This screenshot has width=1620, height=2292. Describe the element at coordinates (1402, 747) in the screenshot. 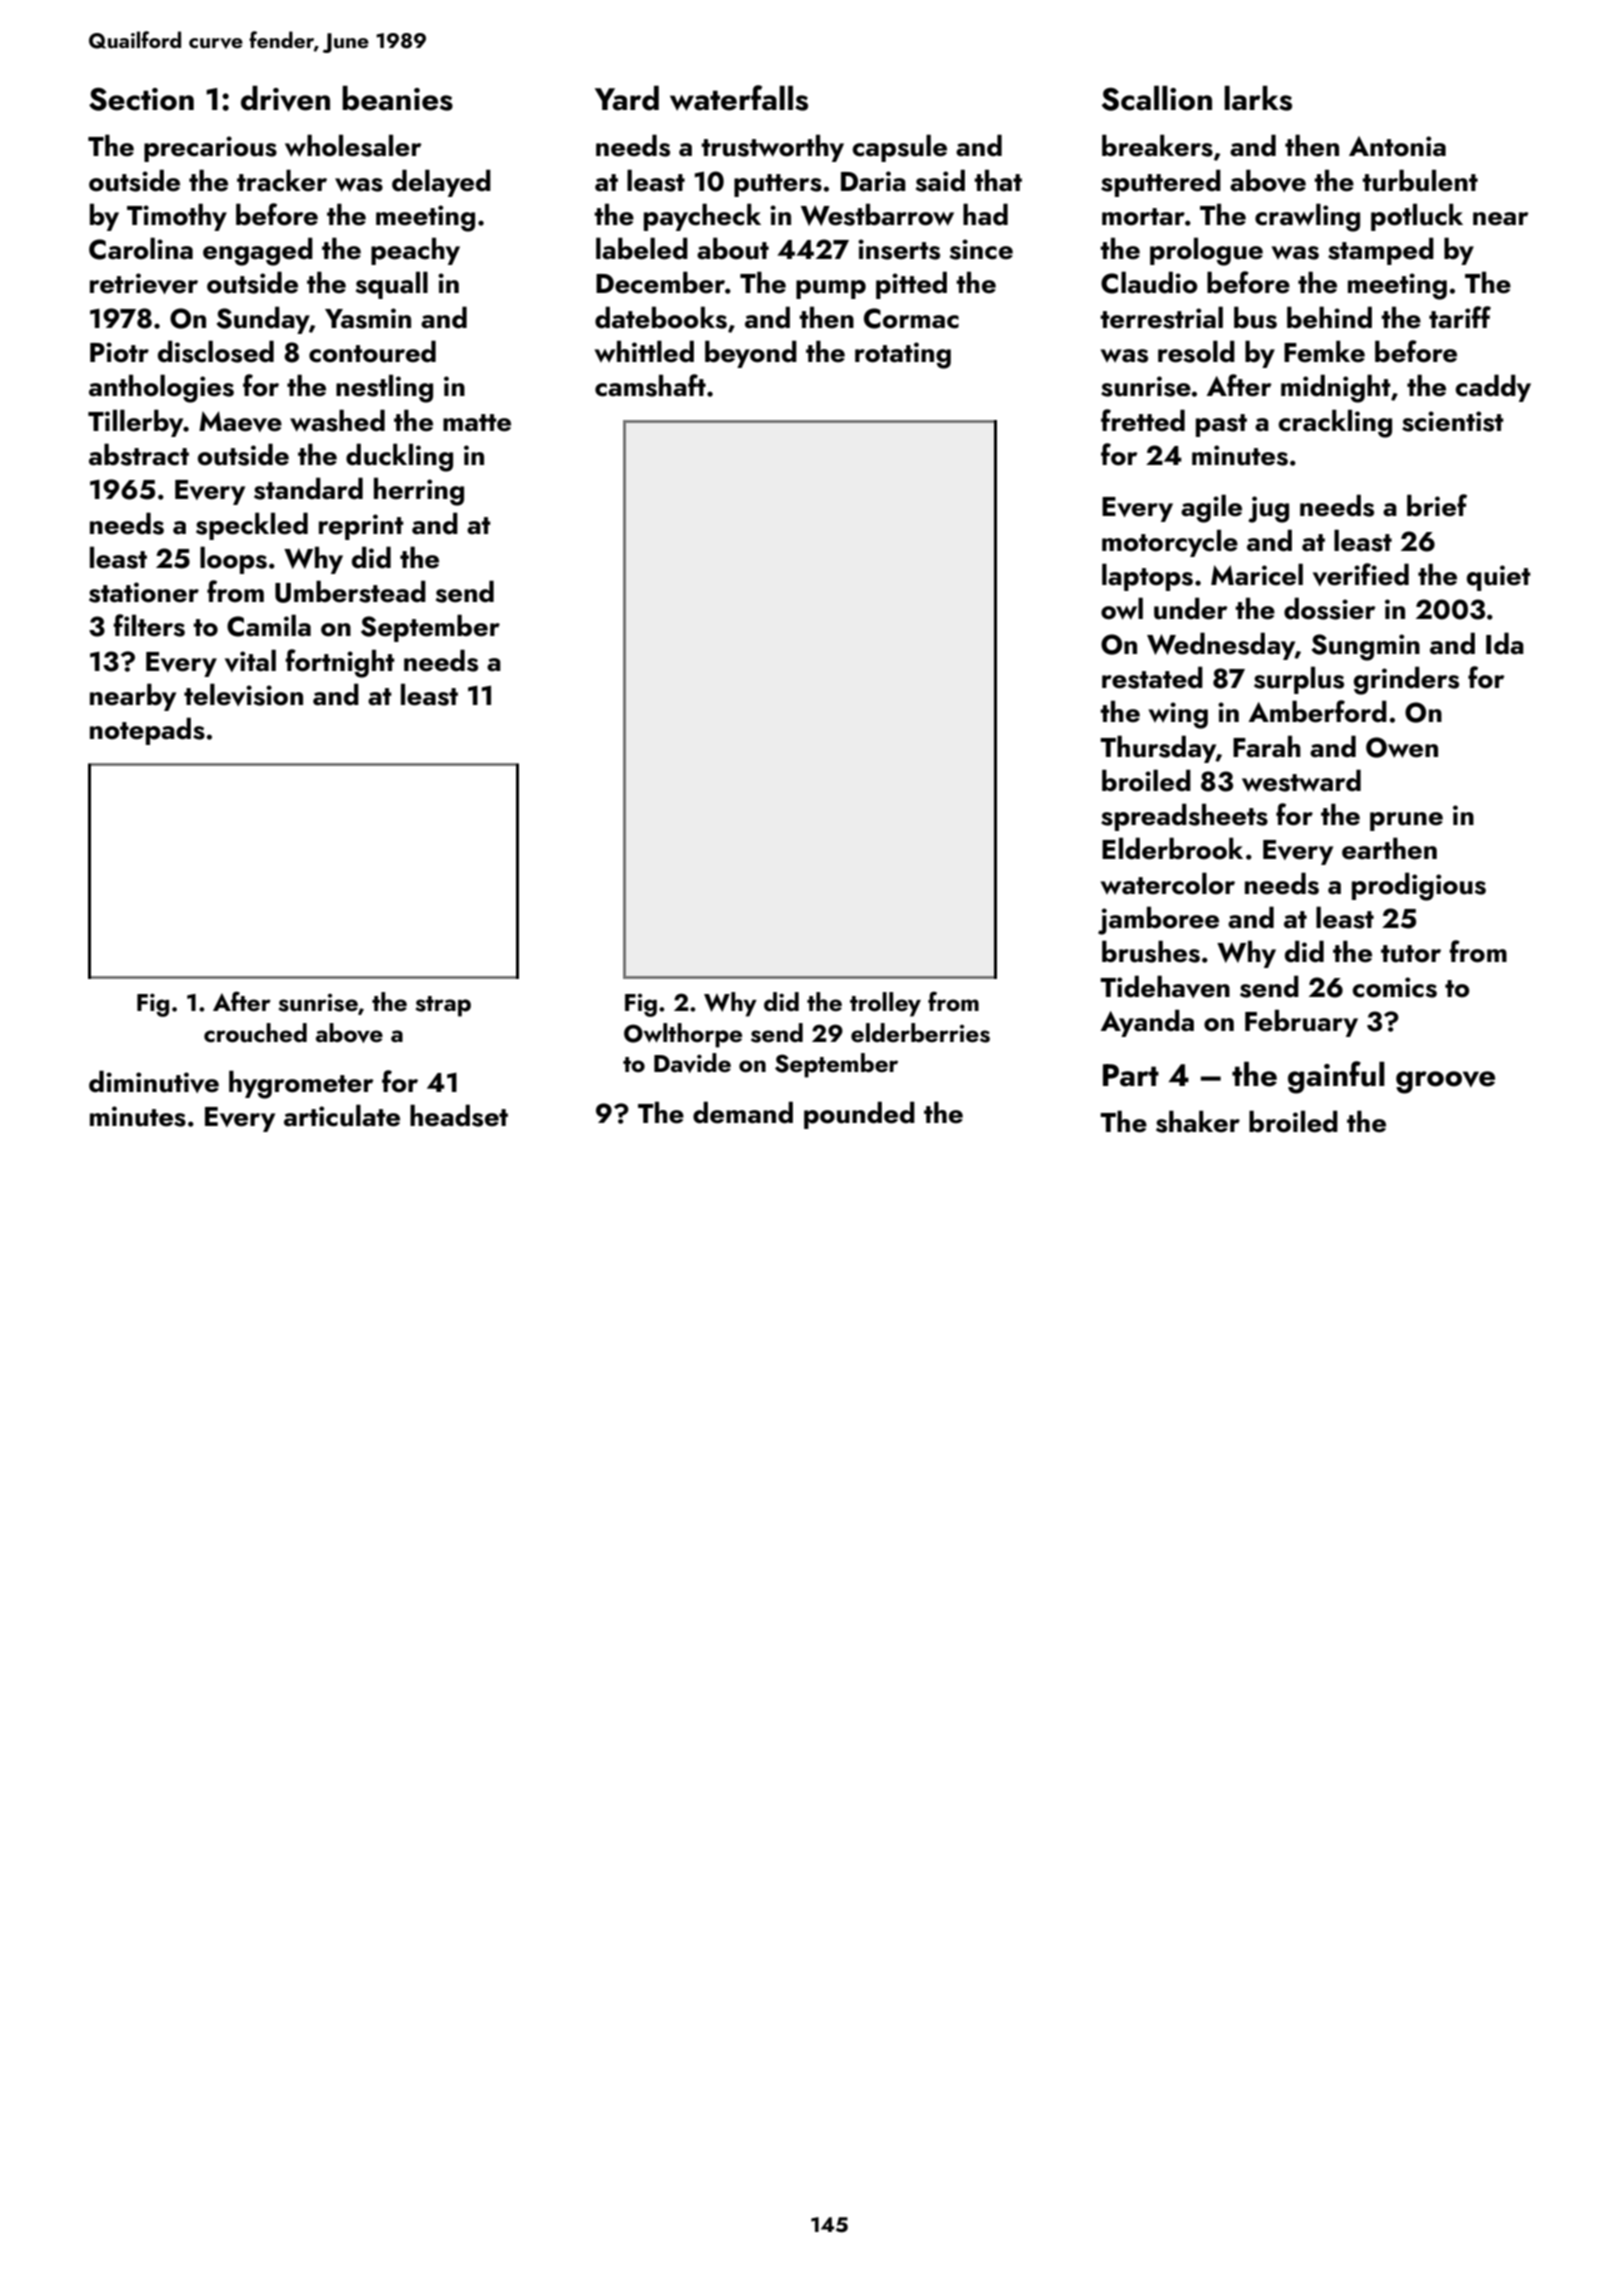

I see `Owen` at that location.
